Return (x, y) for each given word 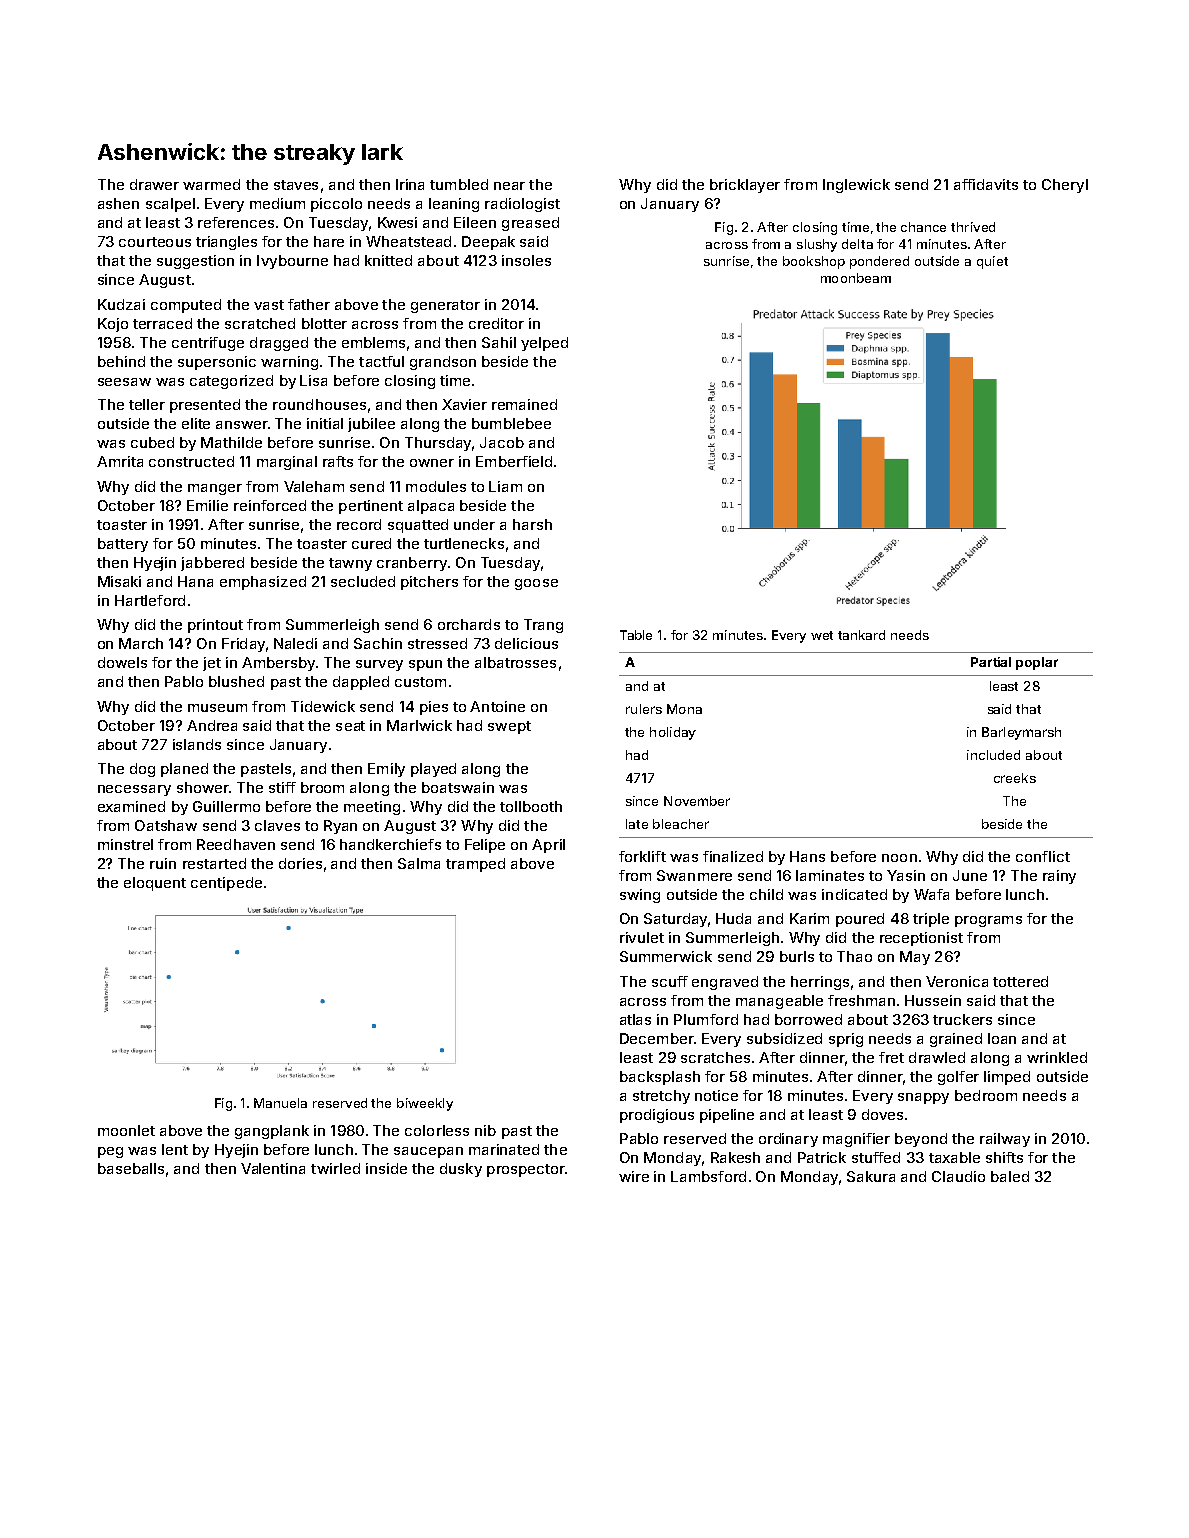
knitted (388, 260)
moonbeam (856, 278)
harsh (532, 524)
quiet (992, 262)
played (433, 770)
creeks (1015, 778)
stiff (282, 787)
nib (485, 1130)
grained (956, 1040)
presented (205, 406)
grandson (443, 363)
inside (386, 1168)
